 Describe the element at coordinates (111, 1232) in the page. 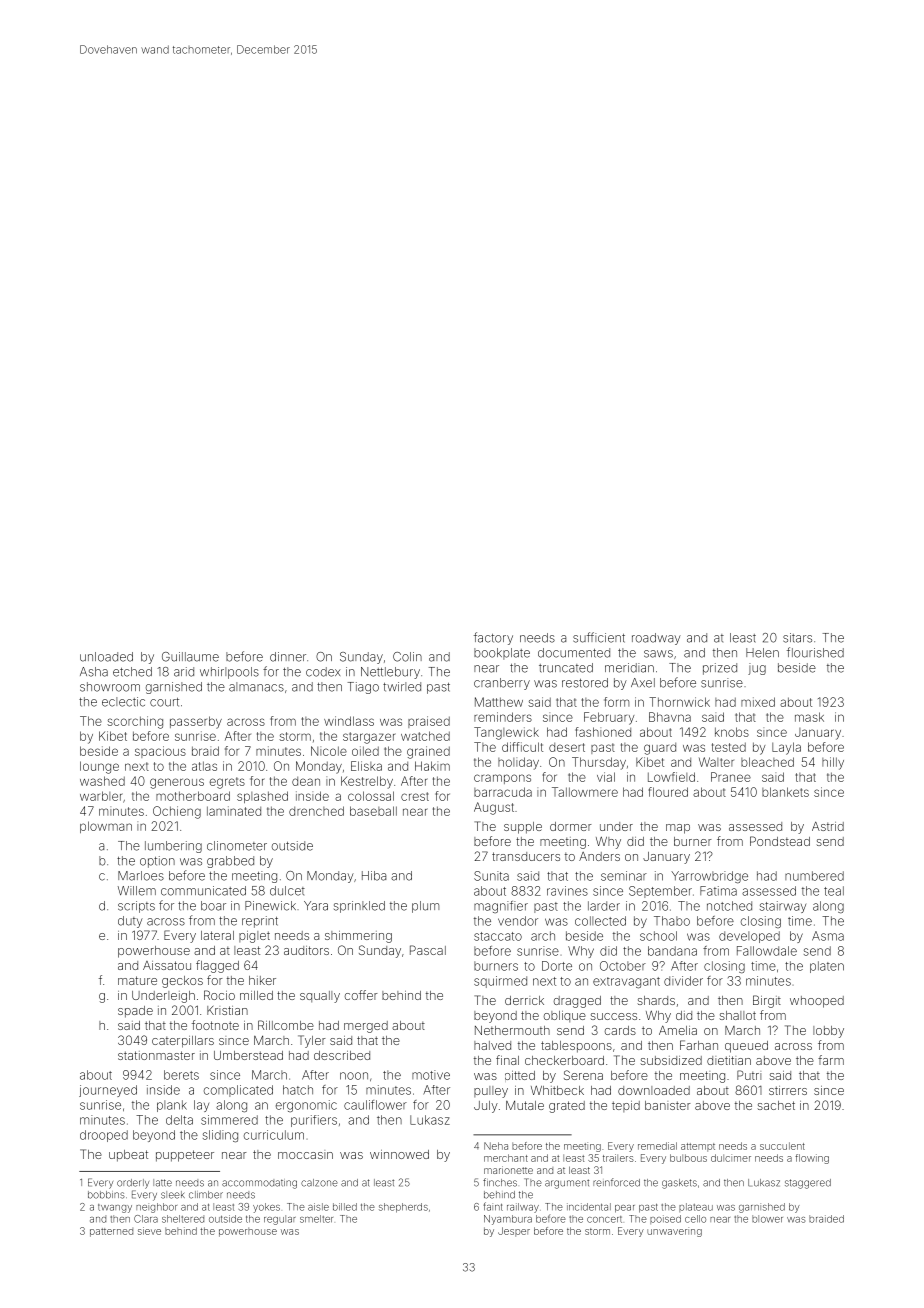

I see `patterned` at that location.
